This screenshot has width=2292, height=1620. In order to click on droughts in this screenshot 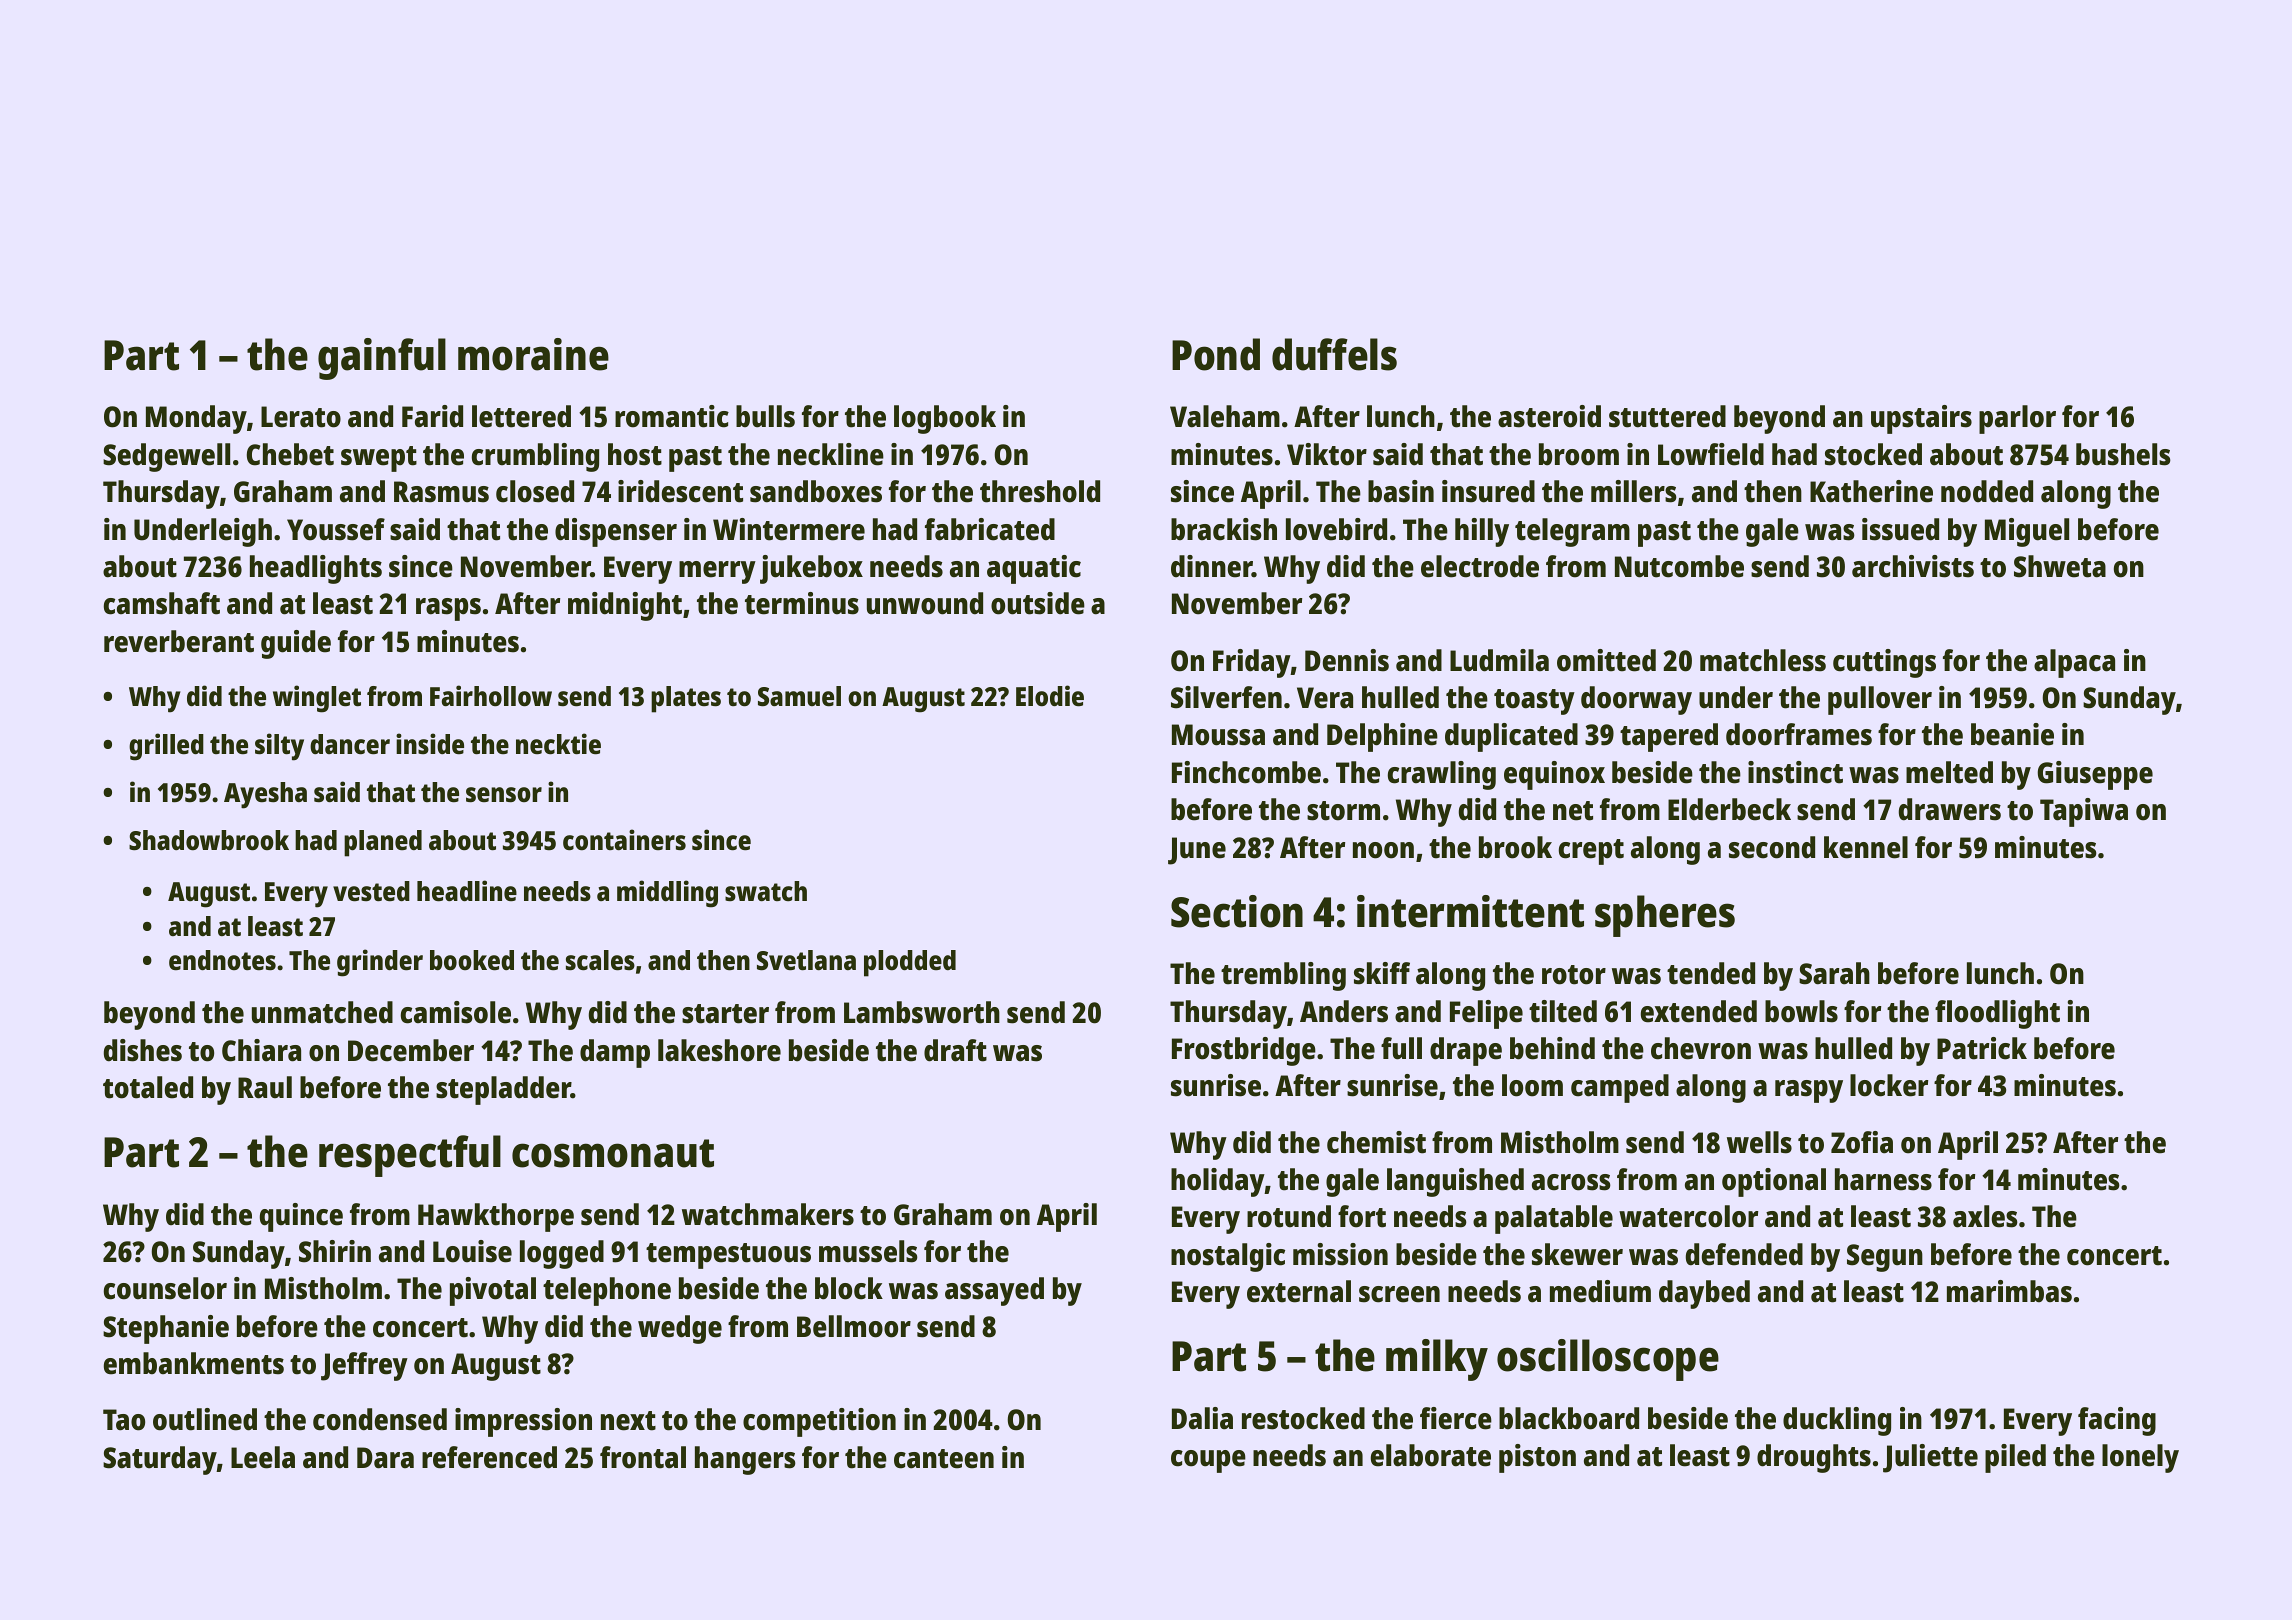, I will do `click(1814, 1458)`.
